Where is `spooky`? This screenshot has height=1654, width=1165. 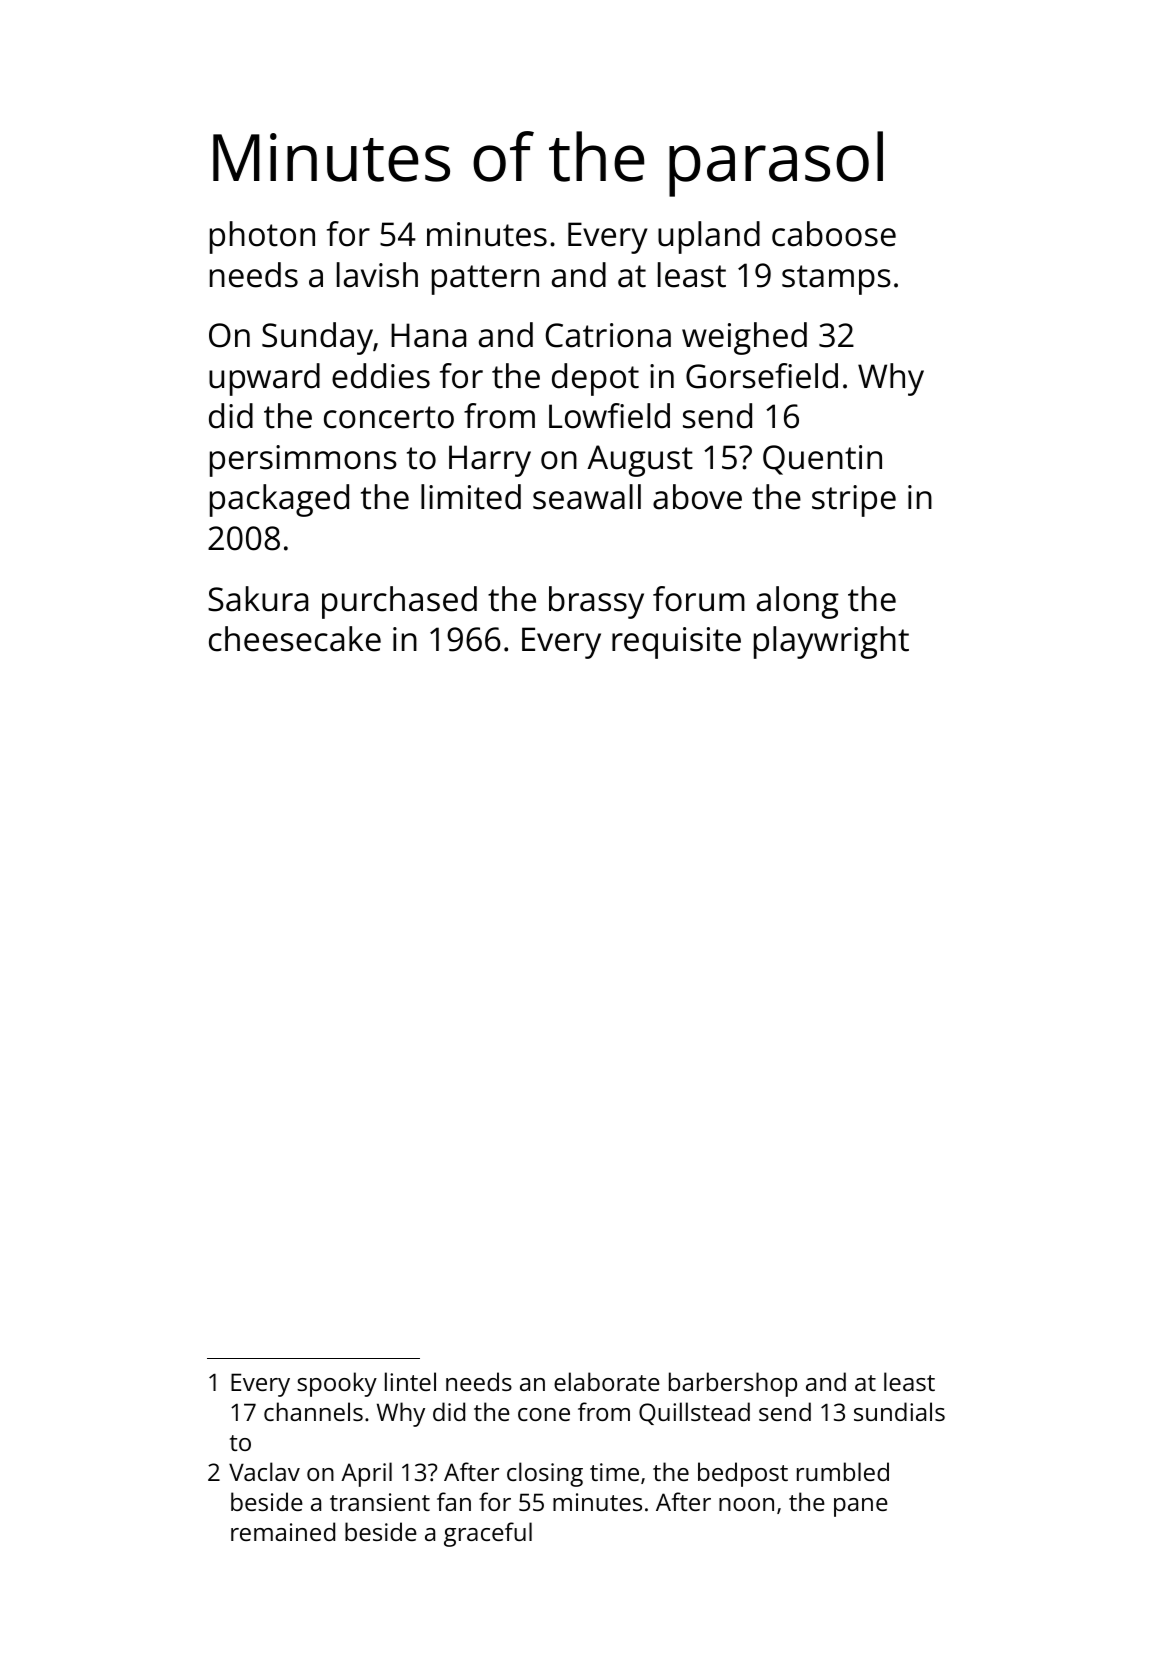 spooky is located at coordinates (337, 1384).
